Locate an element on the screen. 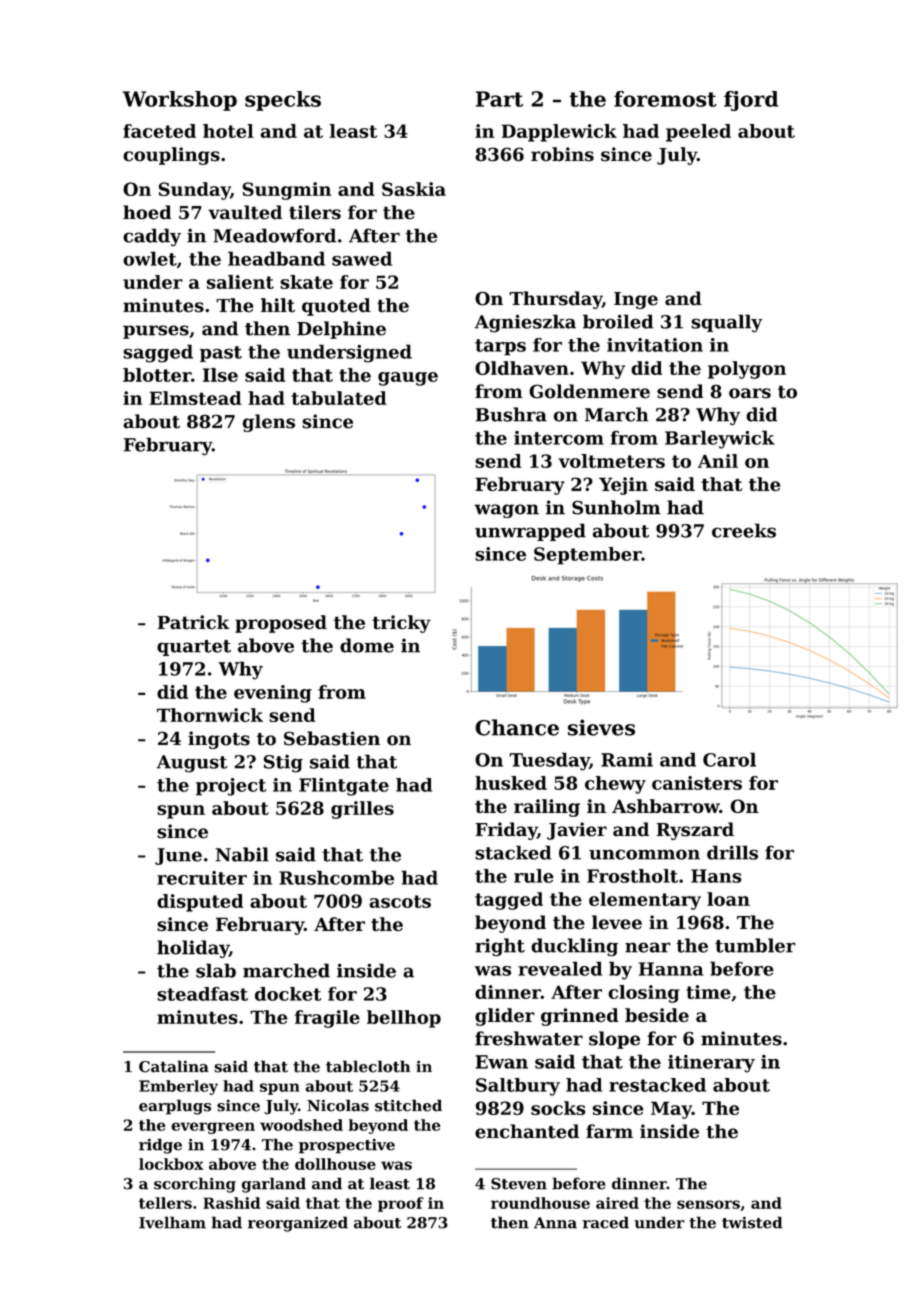 This screenshot has height=1308, width=924. specks is located at coordinates (283, 101).
